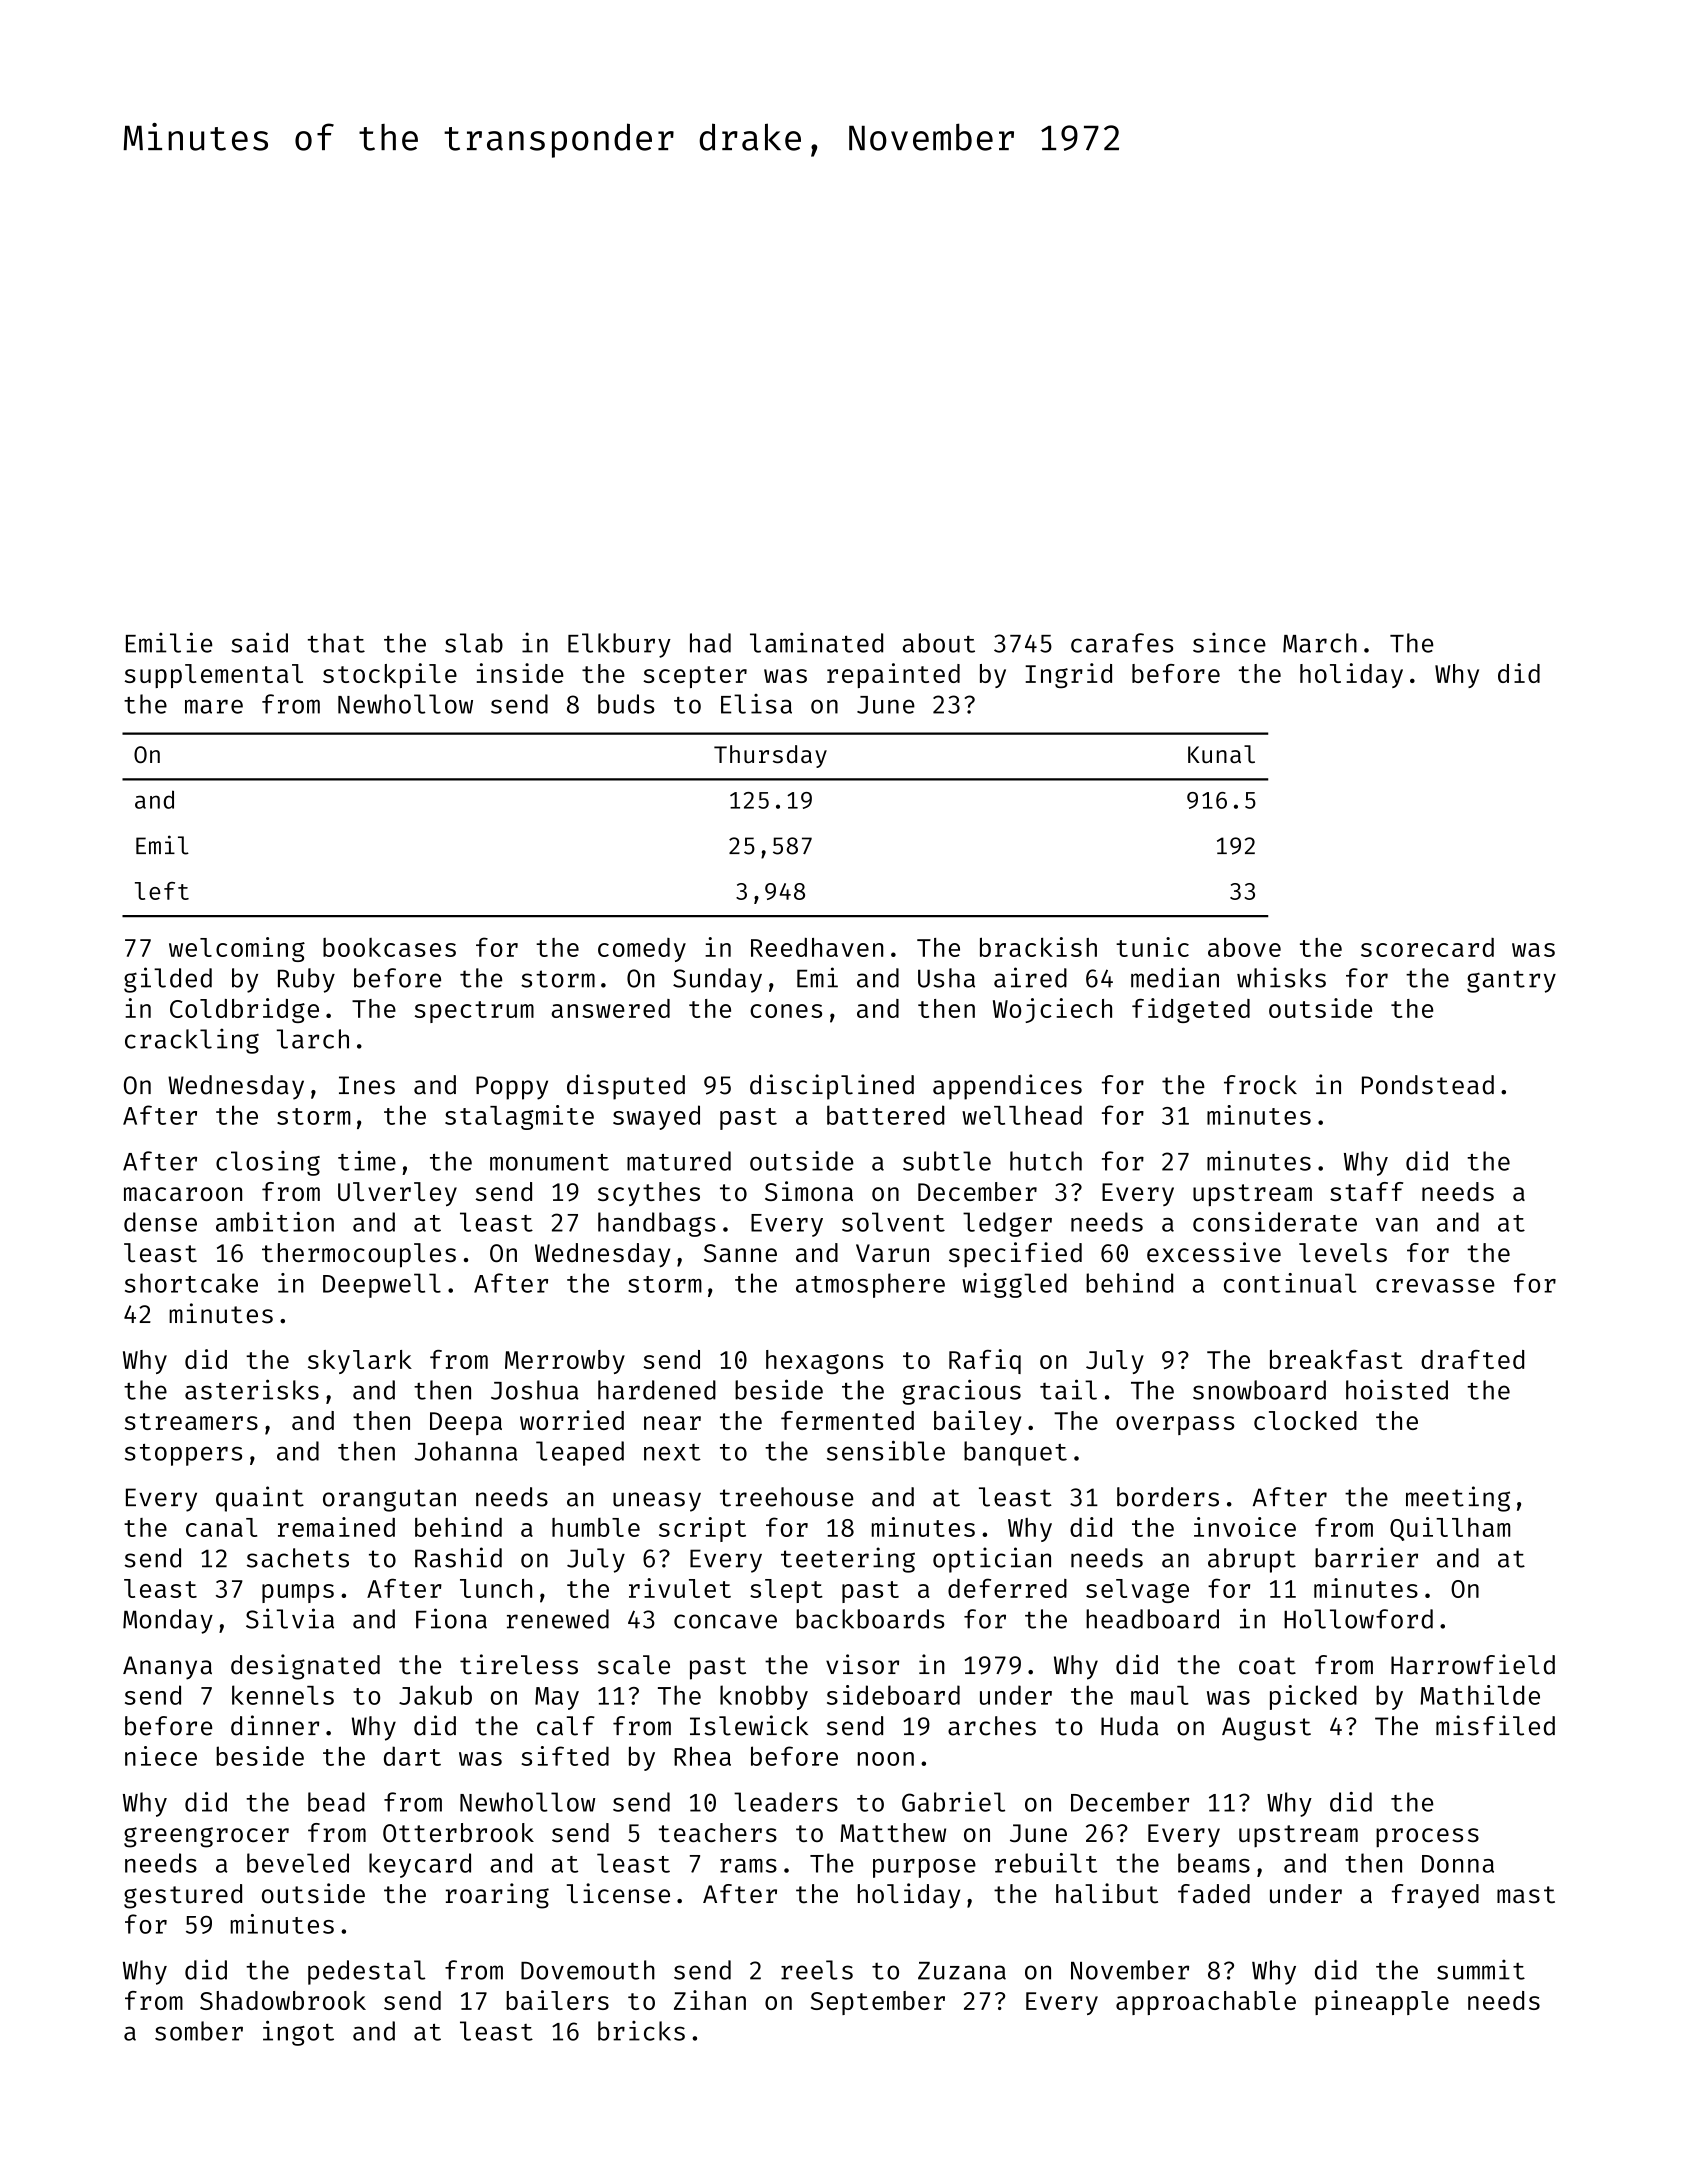 The width and height of the screenshot is (1683, 2178). I want to click on uneasy, so click(657, 1502).
